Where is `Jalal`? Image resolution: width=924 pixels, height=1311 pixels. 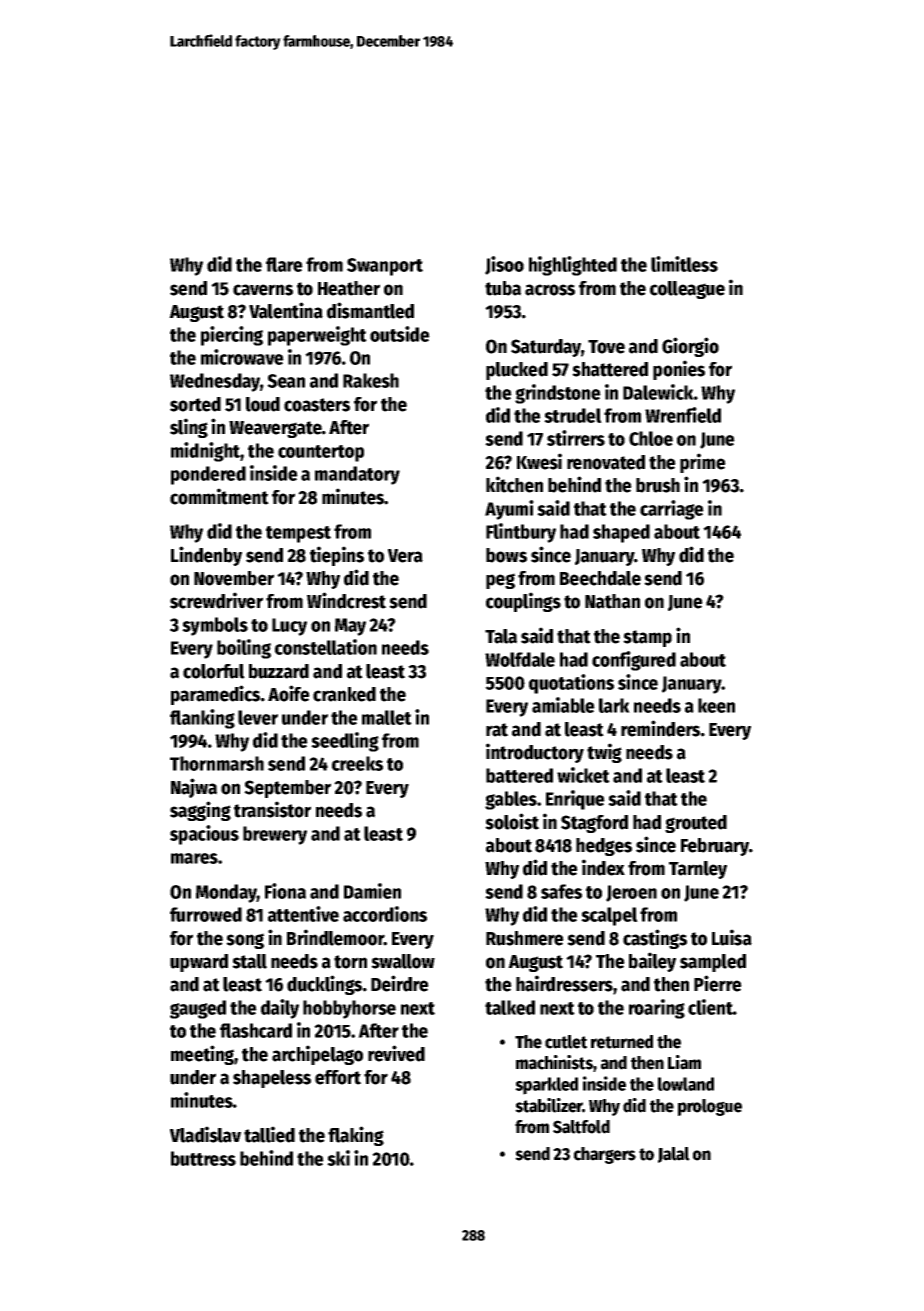
Jalal is located at coordinates (674, 1155).
